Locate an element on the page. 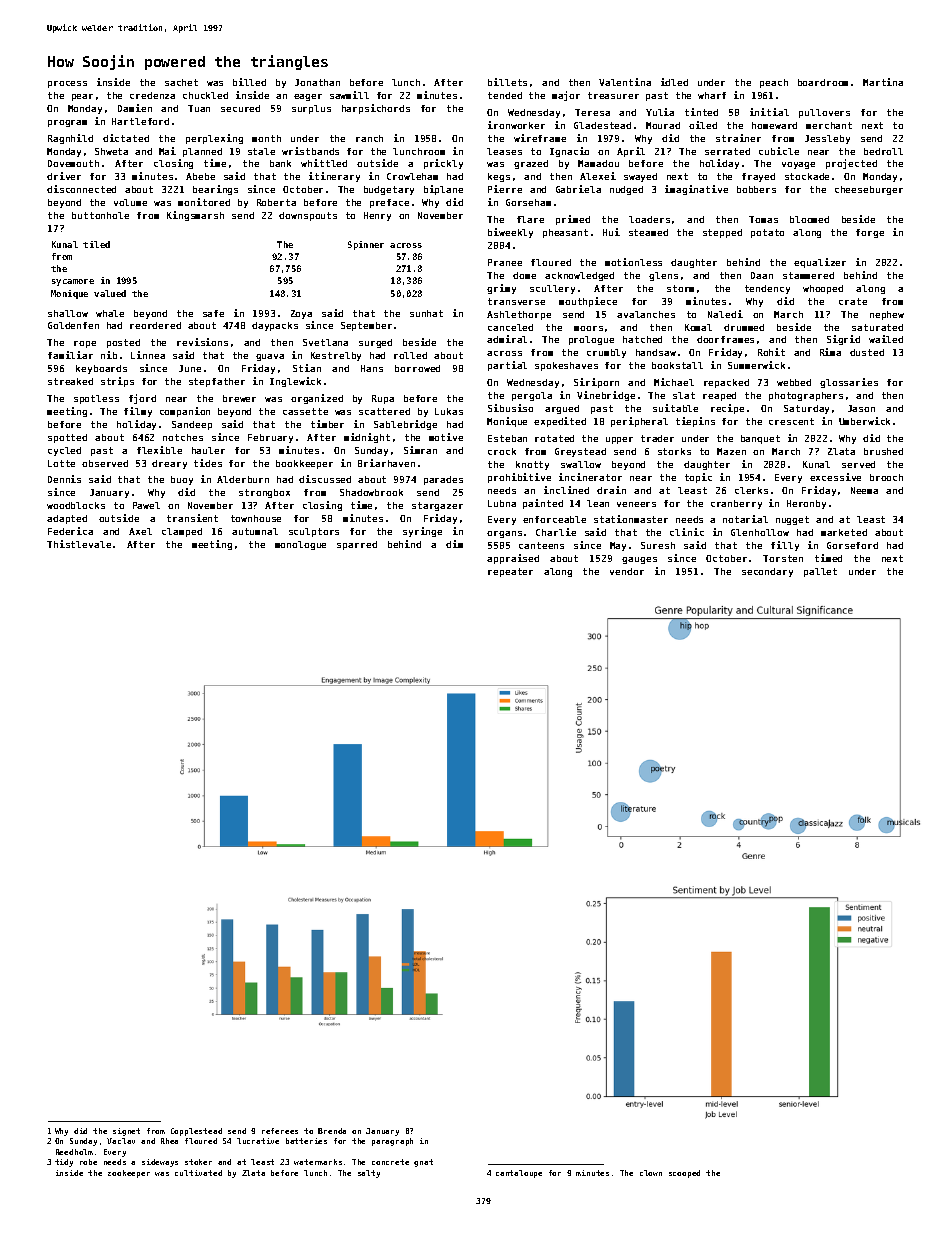  glossaries is located at coordinates (849, 383).
